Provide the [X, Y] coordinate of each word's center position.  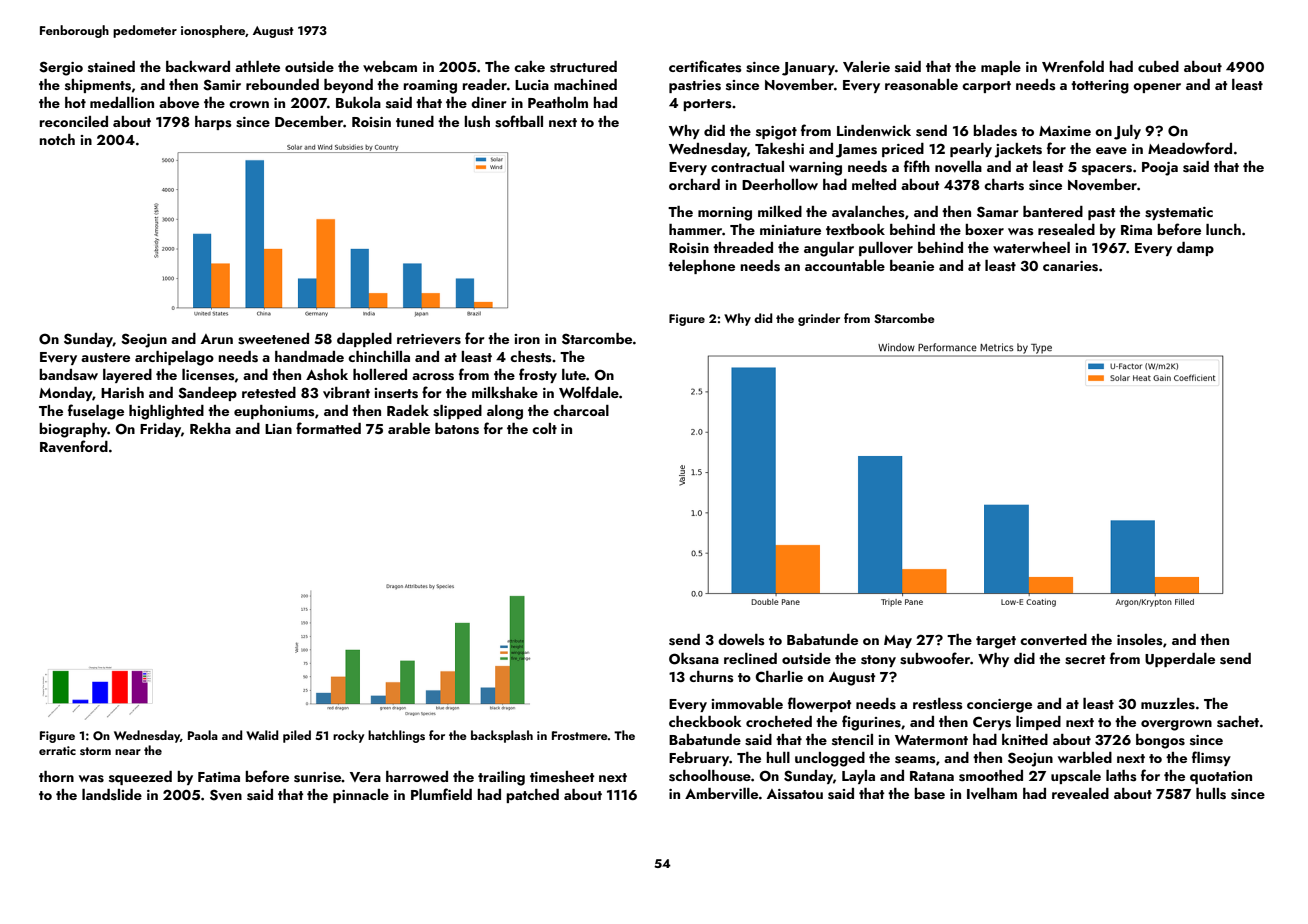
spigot [776, 133]
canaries [1070, 266]
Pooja [1160, 169]
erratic [57, 750]
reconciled [73, 121]
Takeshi [779, 149]
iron [527, 339]
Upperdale [1180, 660]
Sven [226, 795]
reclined [750, 658]
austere [105, 357]
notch [57, 139]
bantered [1053, 211]
